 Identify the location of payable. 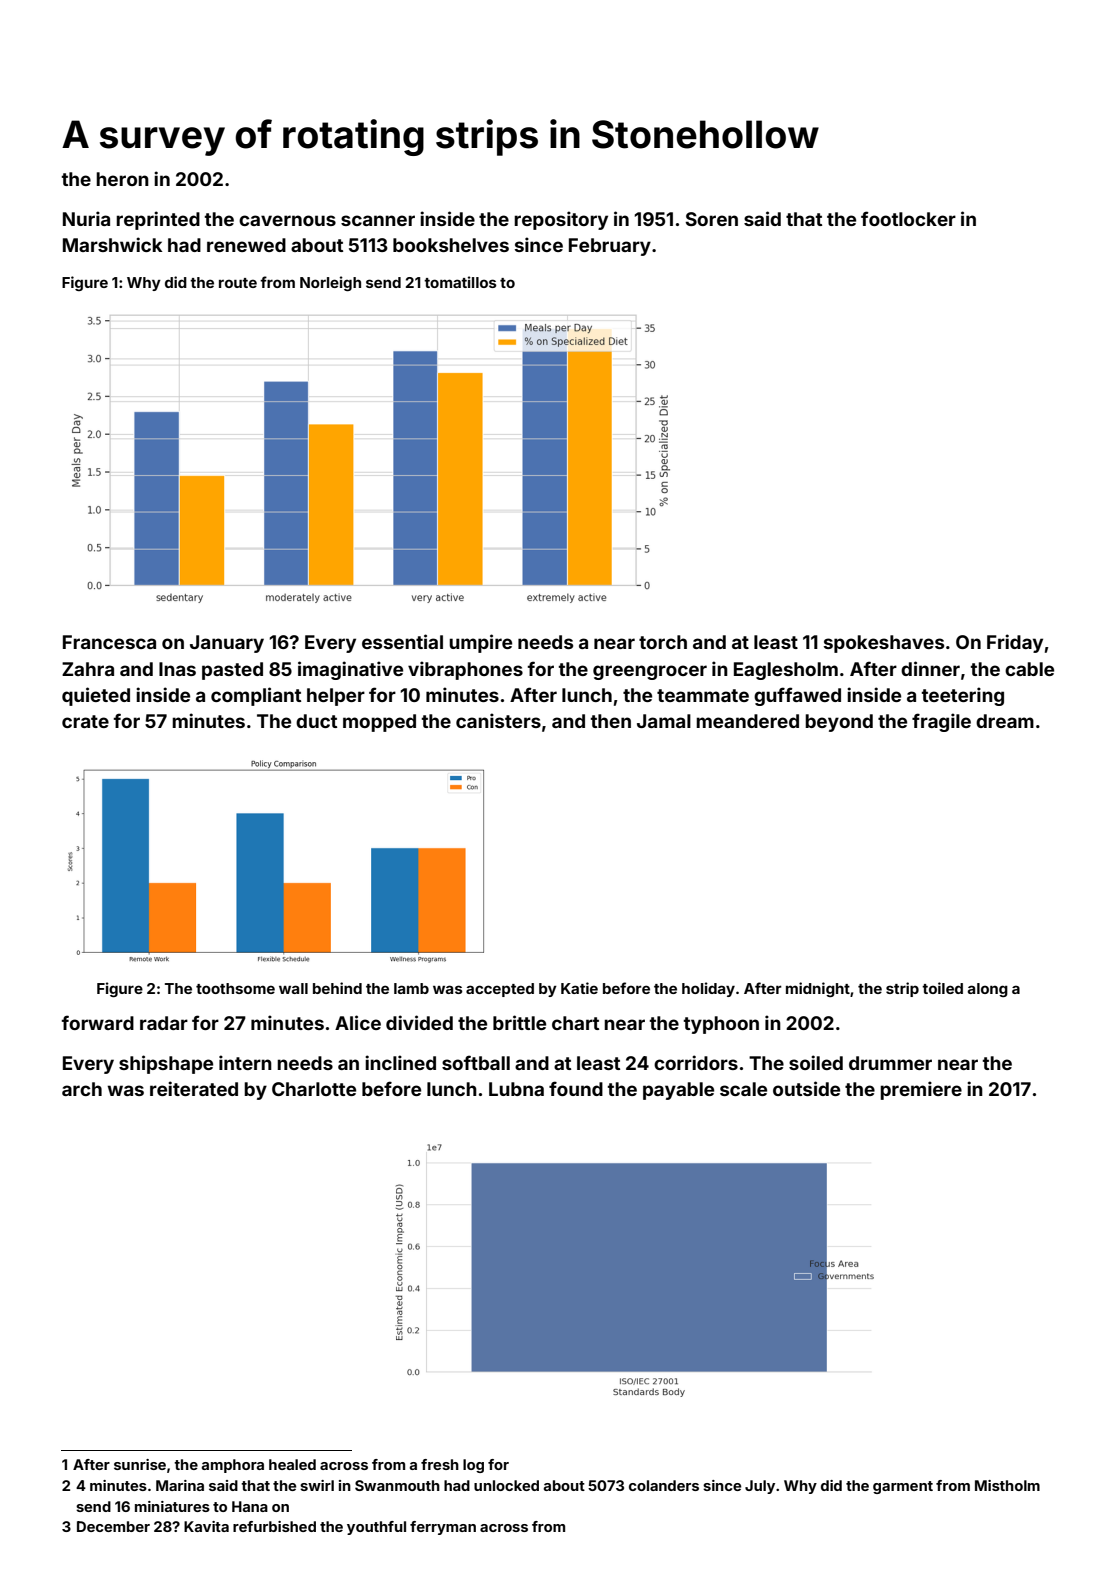
(678, 1091).
